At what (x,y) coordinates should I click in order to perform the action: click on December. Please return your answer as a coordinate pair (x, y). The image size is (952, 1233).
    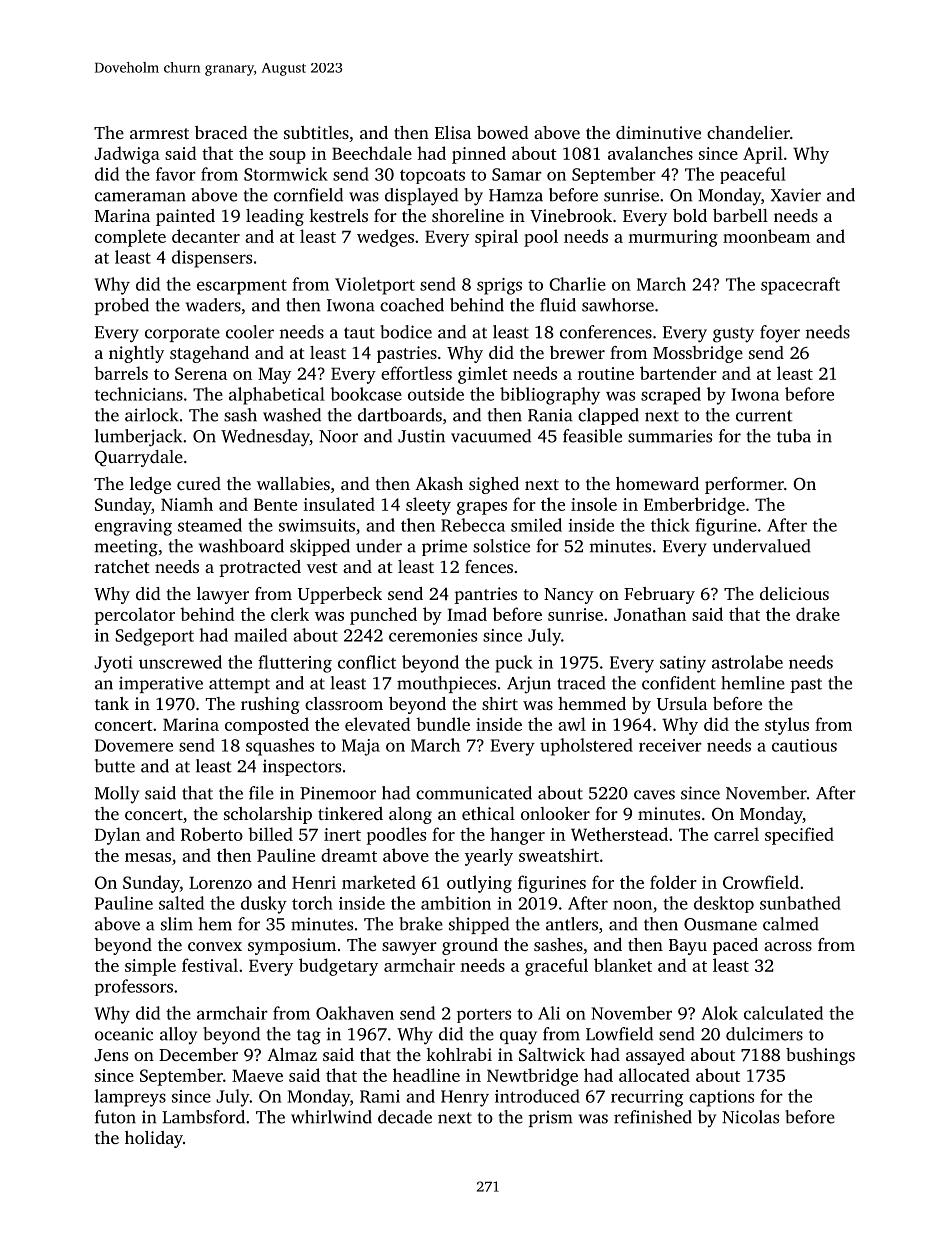
    Looking at the image, I should click on (198, 1054).
